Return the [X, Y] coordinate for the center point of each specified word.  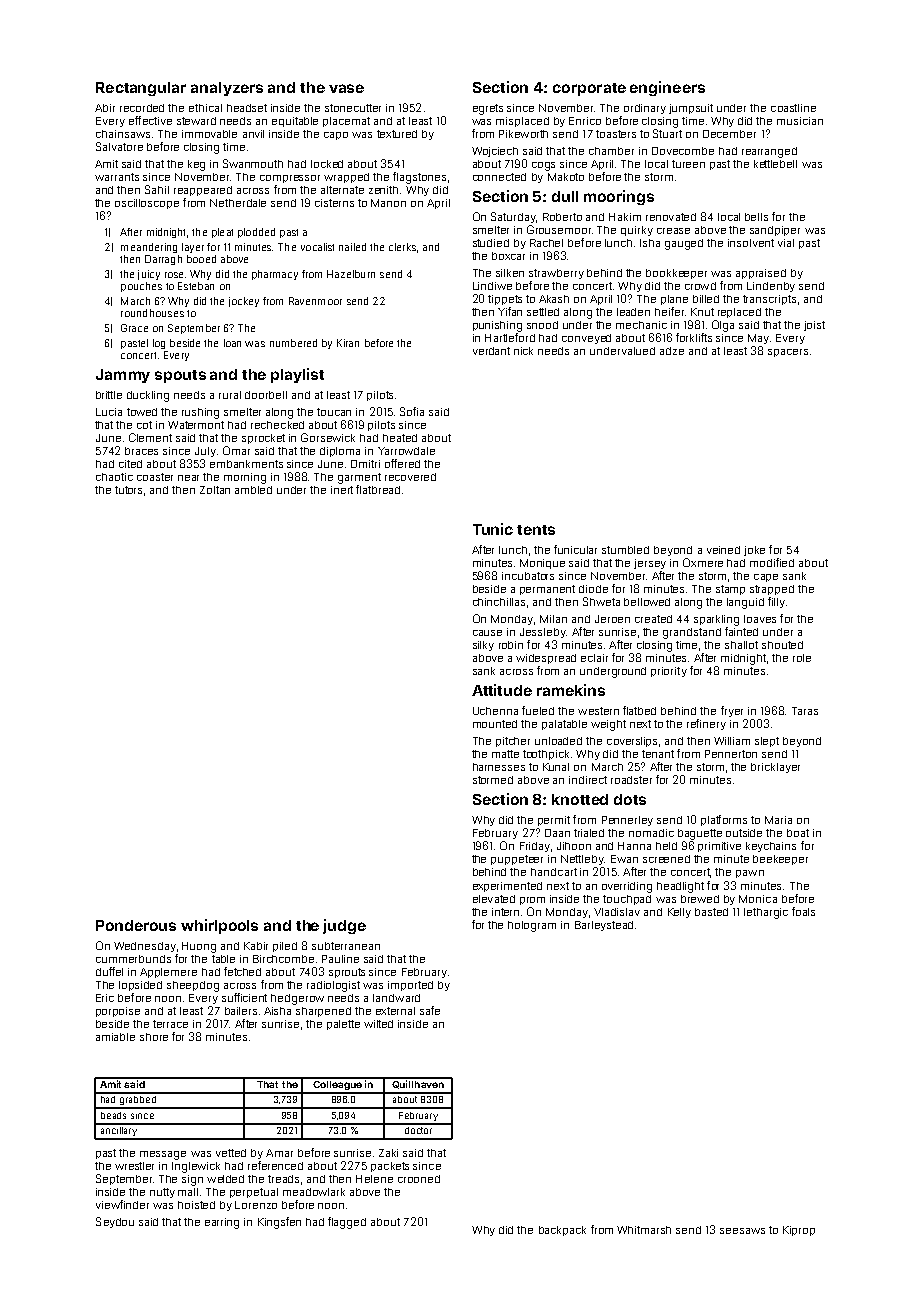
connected [499, 177]
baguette [700, 834]
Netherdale [238, 203]
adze [672, 351]
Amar [279, 1153]
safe [430, 1010]
